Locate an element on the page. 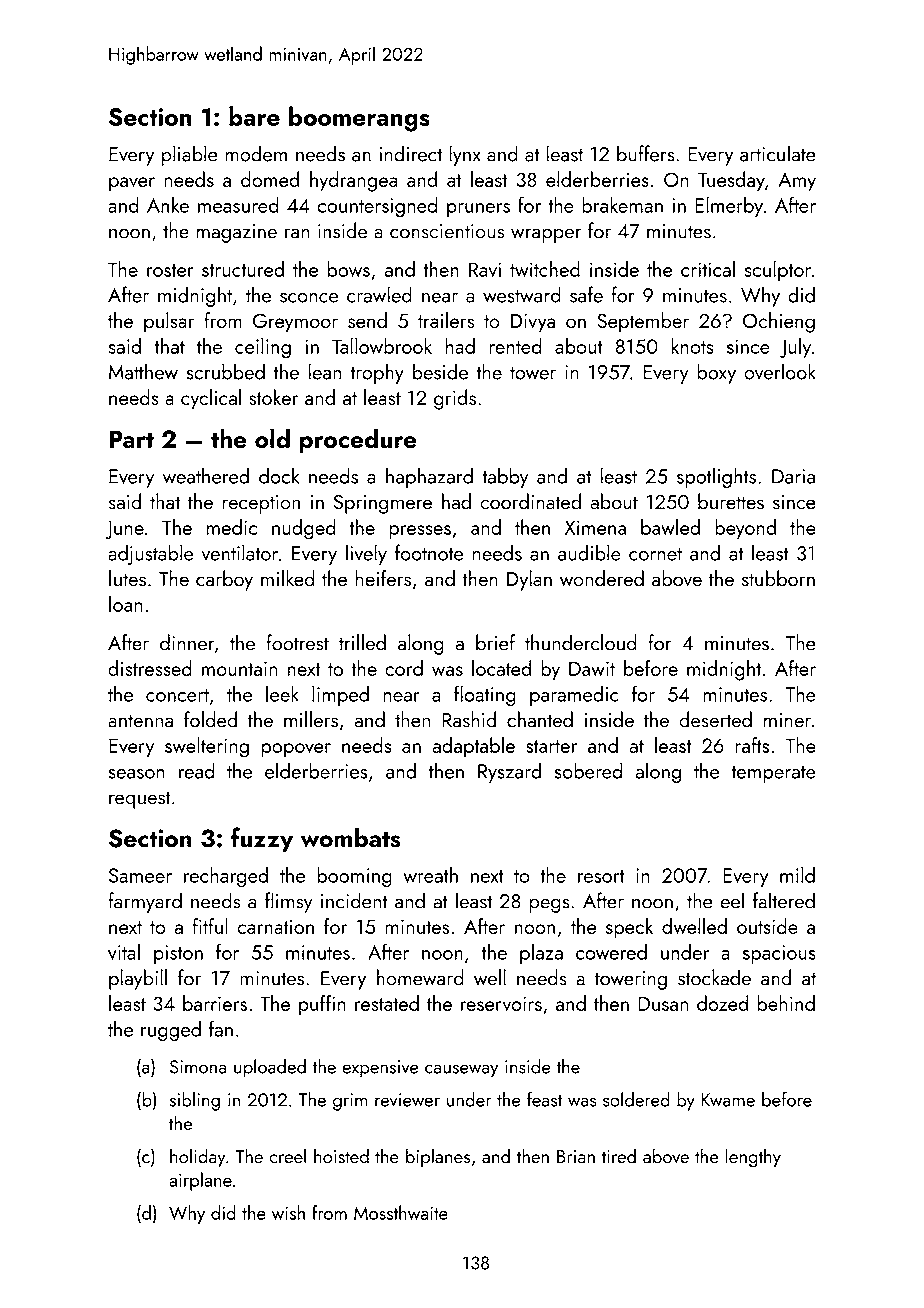 The width and height of the page is (924, 1308). beside is located at coordinates (440, 371).
